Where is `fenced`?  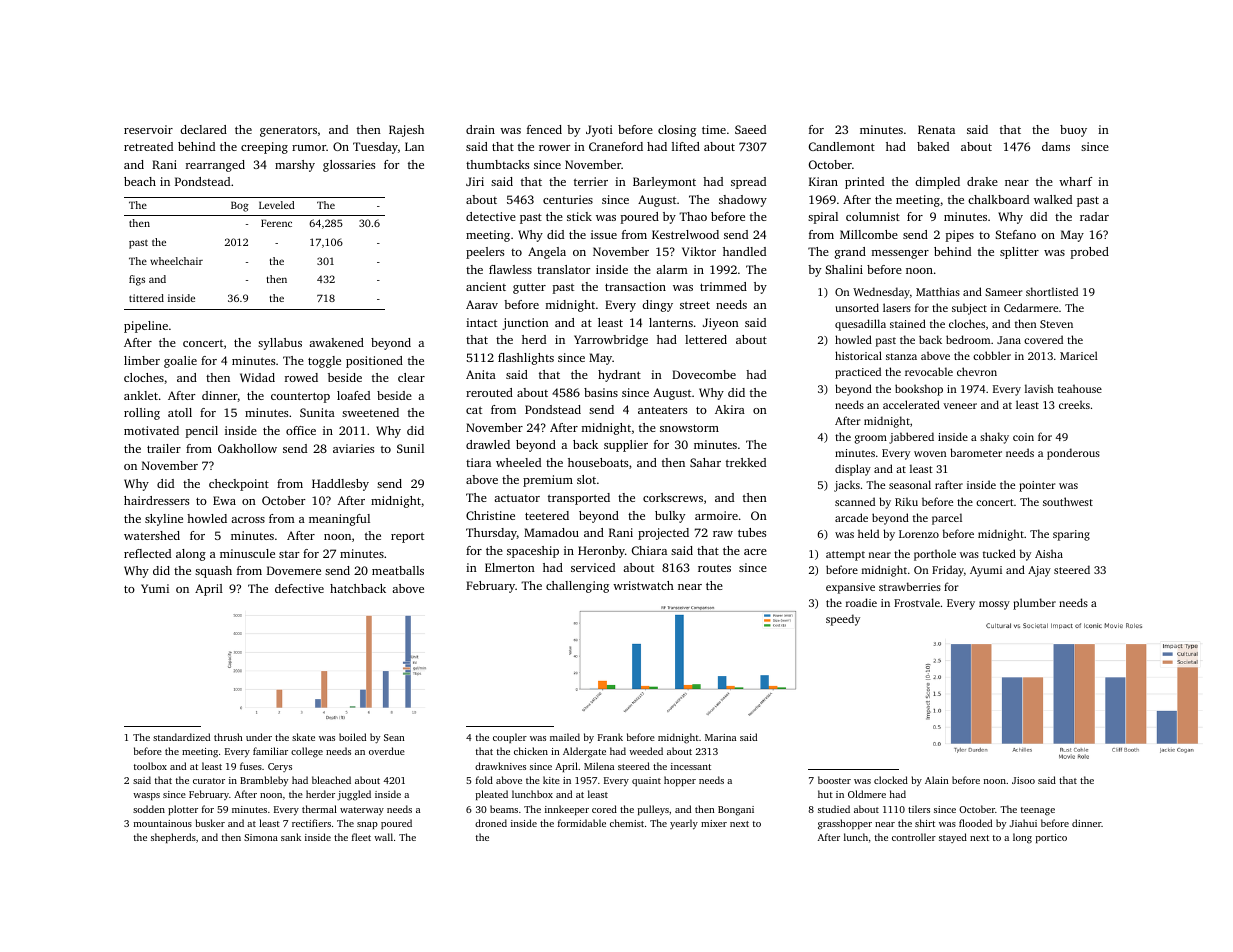
fenced is located at coordinates (544, 129).
